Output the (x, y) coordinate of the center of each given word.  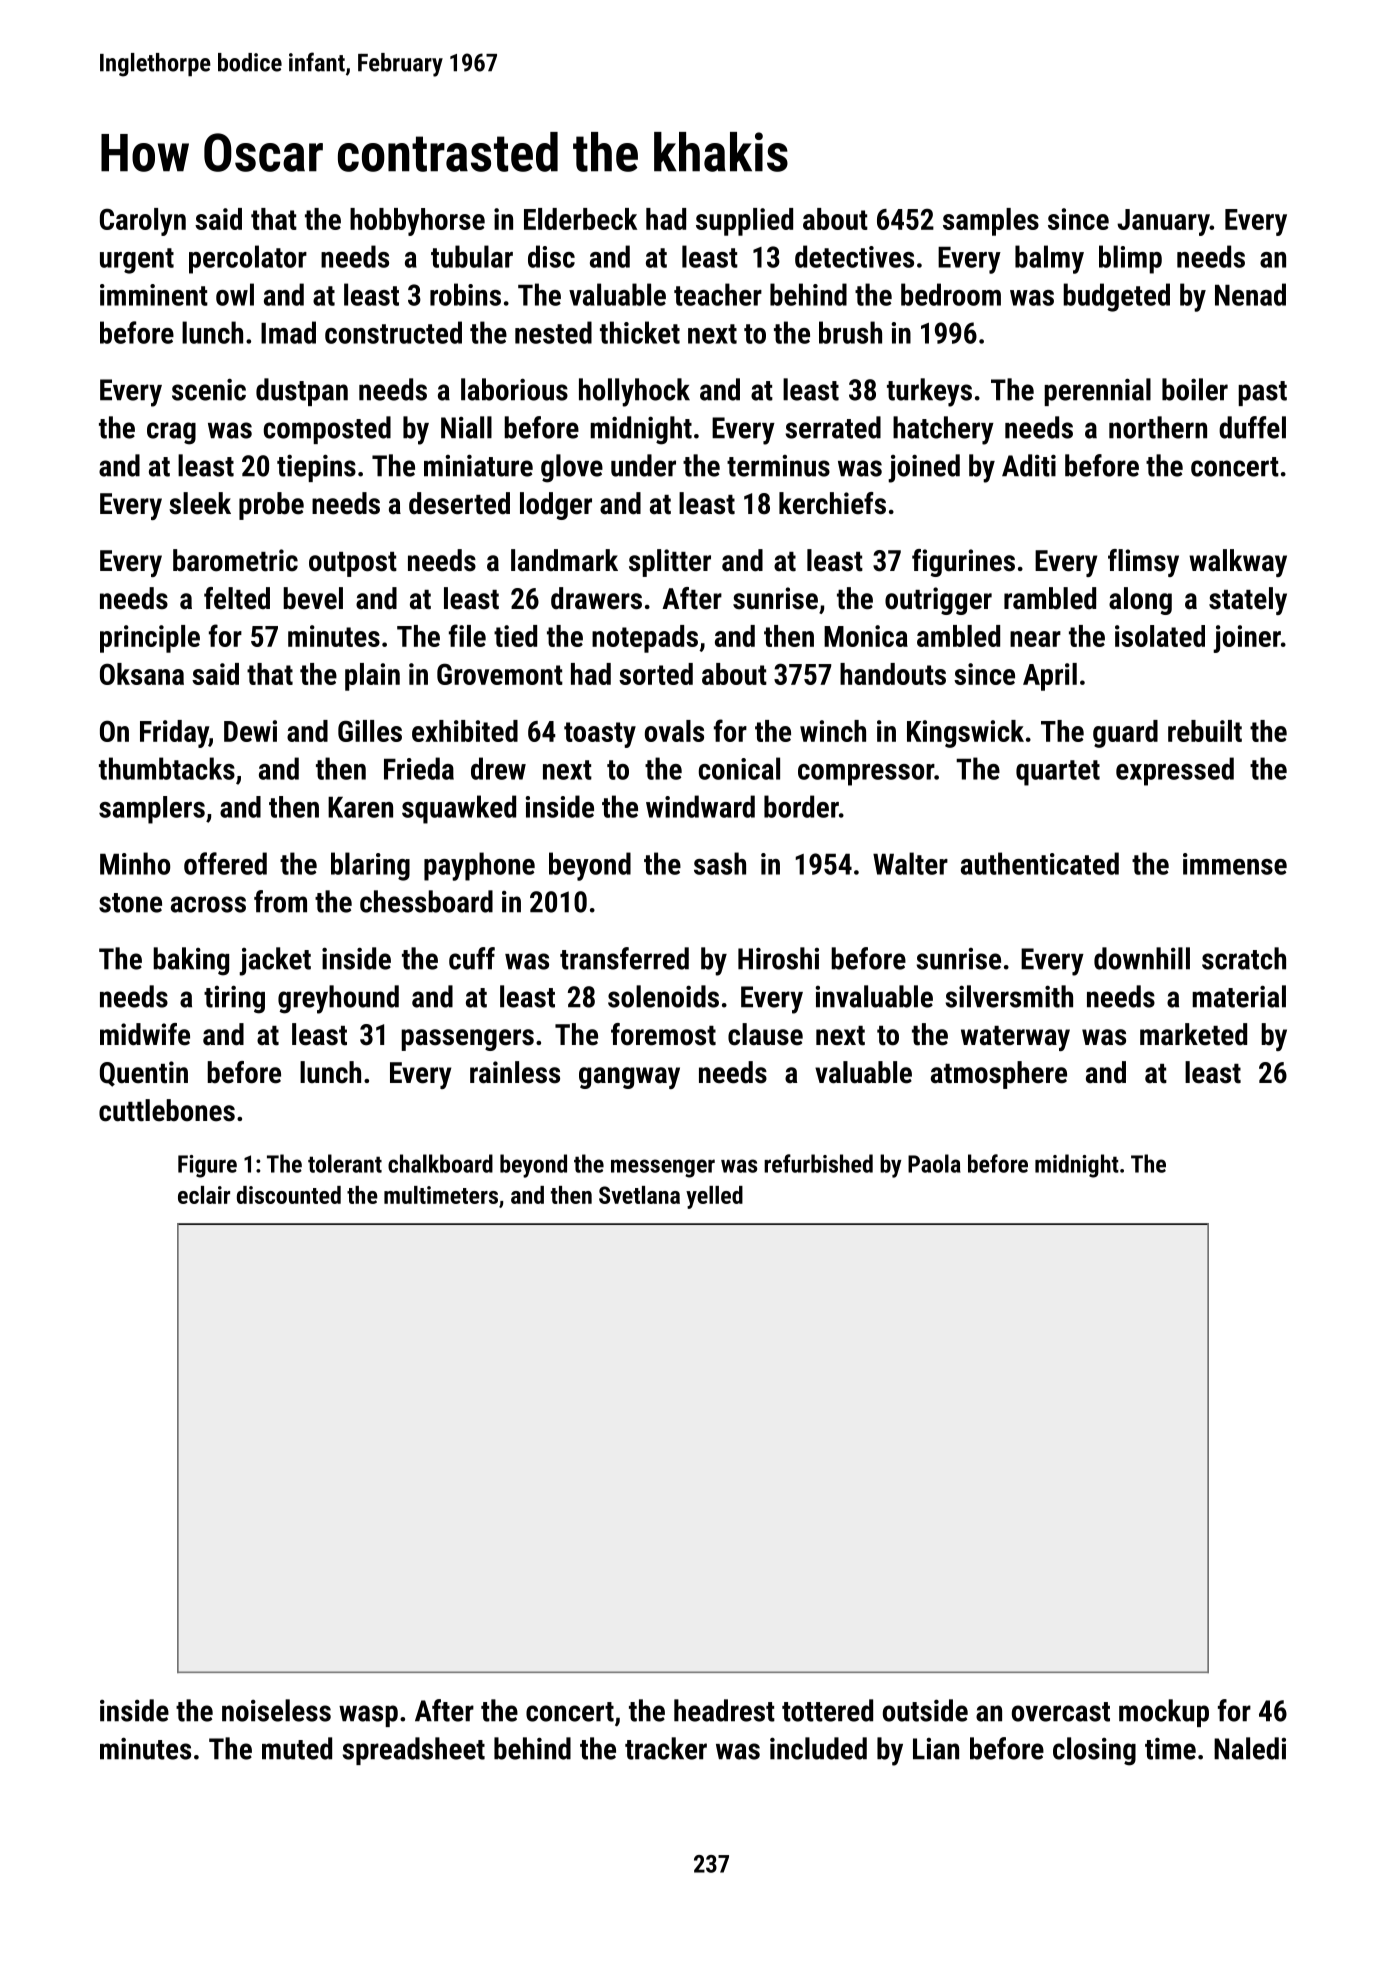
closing (1094, 1751)
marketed (1193, 1034)
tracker (666, 1748)
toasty (600, 735)
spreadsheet (413, 1751)
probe (271, 506)
